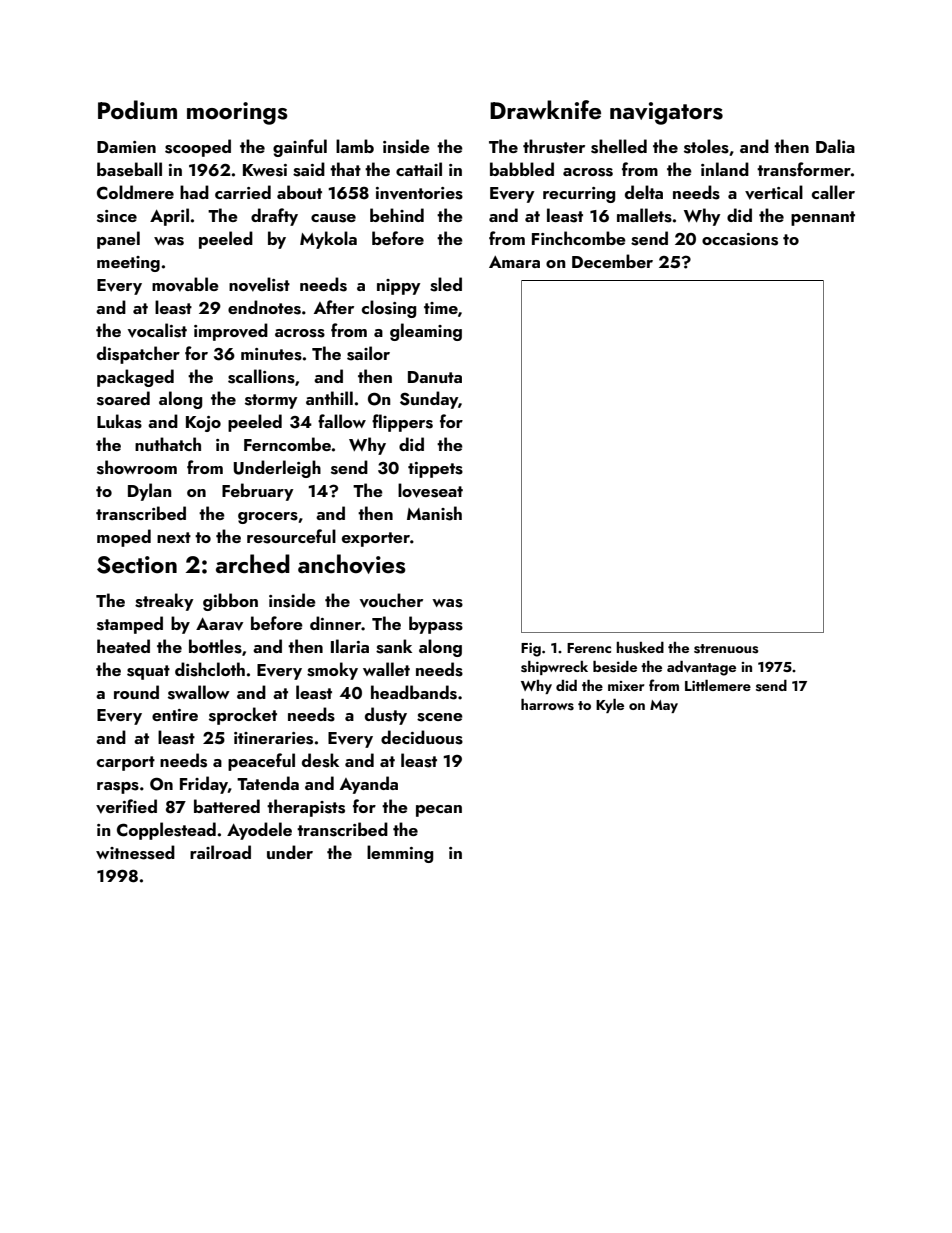 The image size is (952, 1233). What do you see at coordinates (253, 563) in the screenshot?
I see `arched` at bounding box center [253, 563].
